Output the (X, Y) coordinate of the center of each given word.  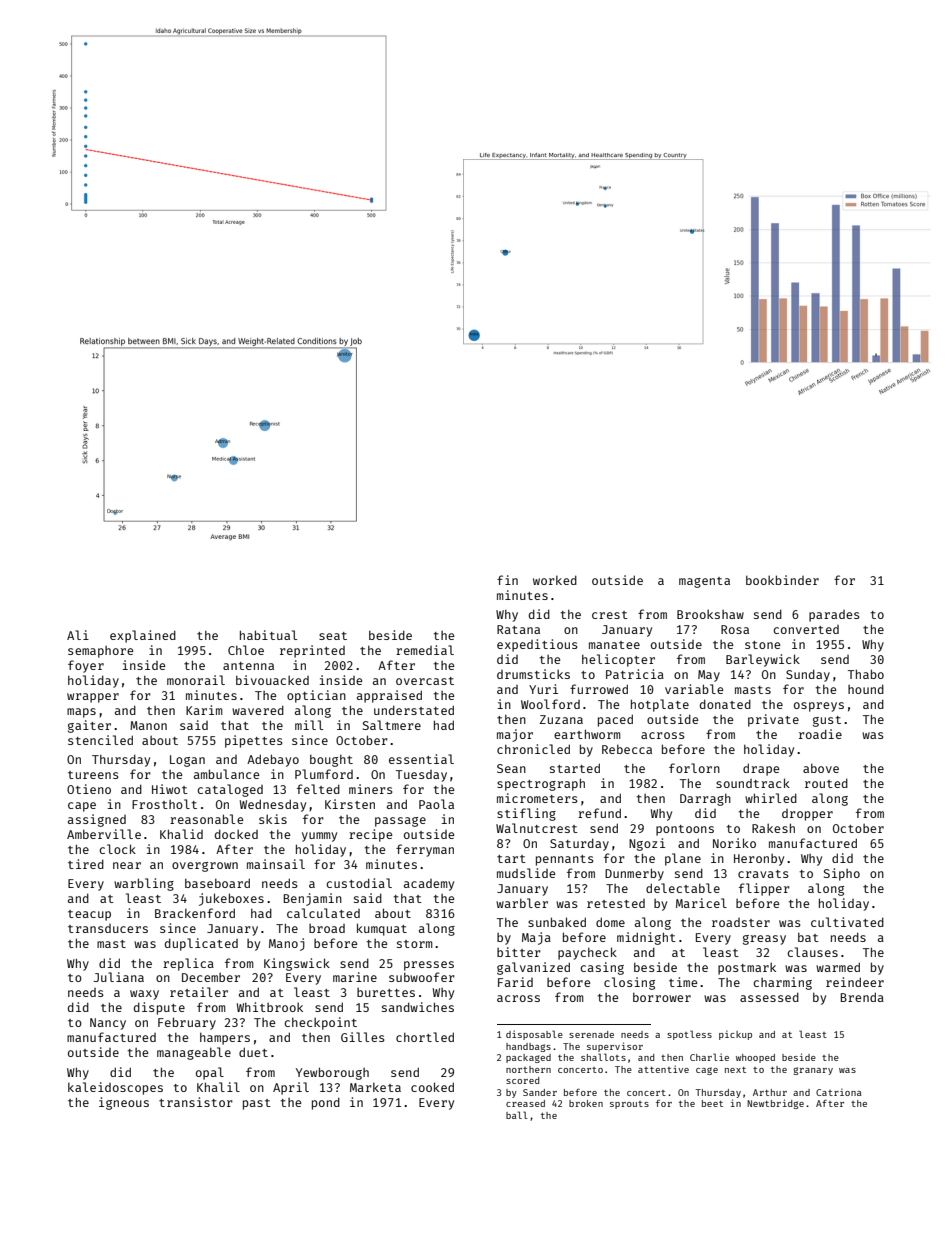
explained (143, 636)
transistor (196, 1102)
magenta (704, 582)
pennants (565, 860)
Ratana (518, 629)
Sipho (842, 874)
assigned (97, 820)
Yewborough (332, 1073)
